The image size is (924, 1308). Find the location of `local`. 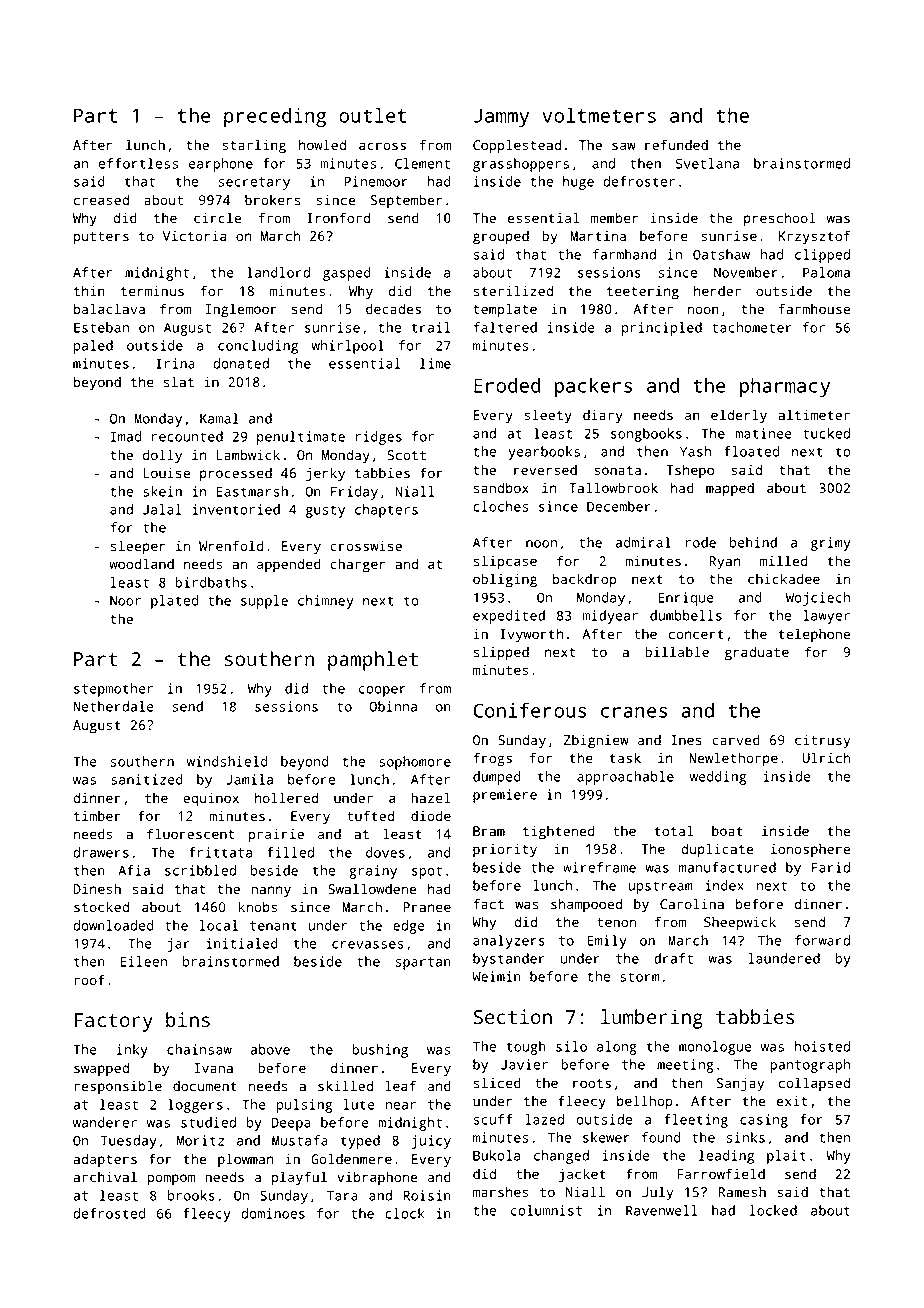

local is located at coordinates (219, 925).
